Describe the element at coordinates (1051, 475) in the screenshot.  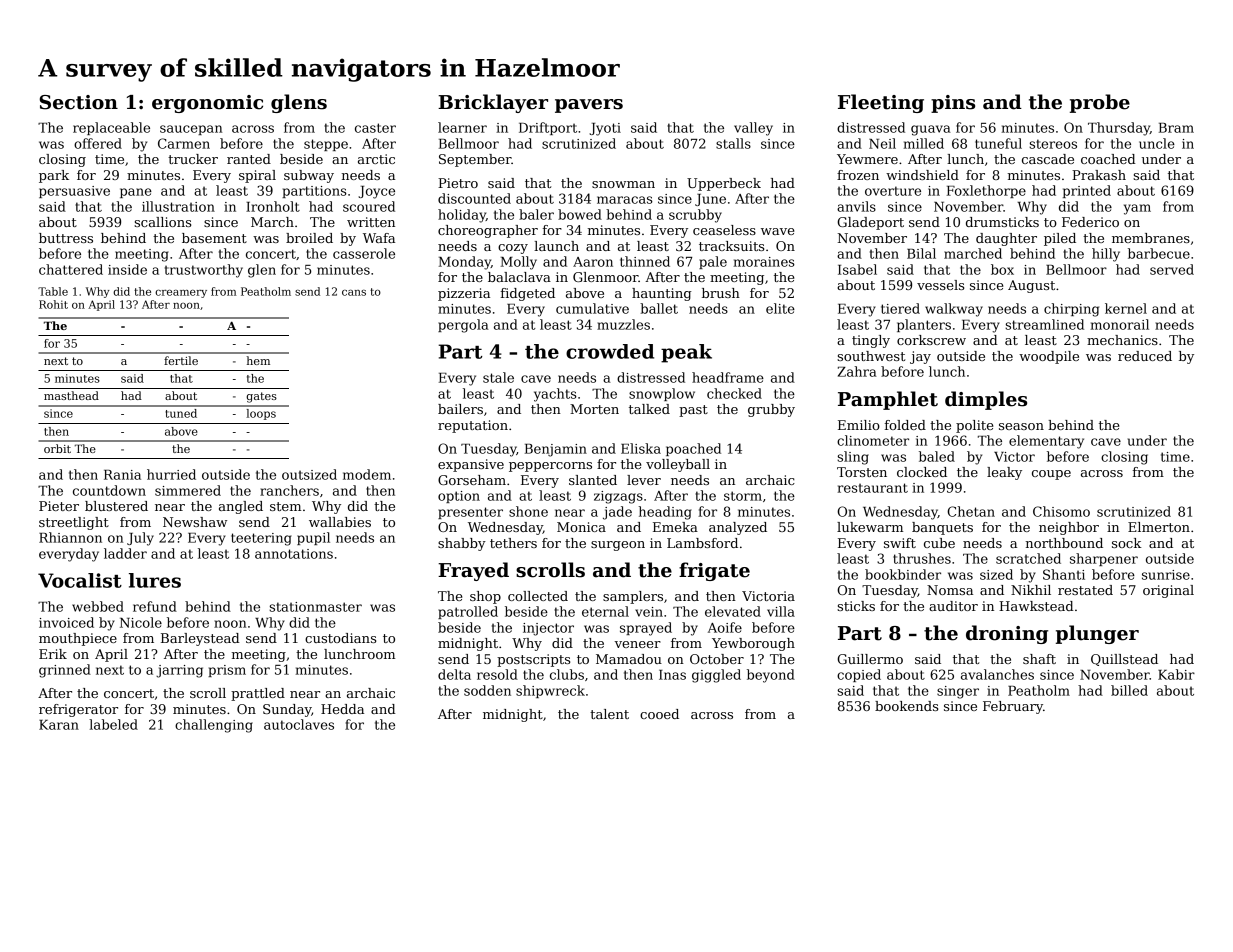
I see `coupe` at that location.
